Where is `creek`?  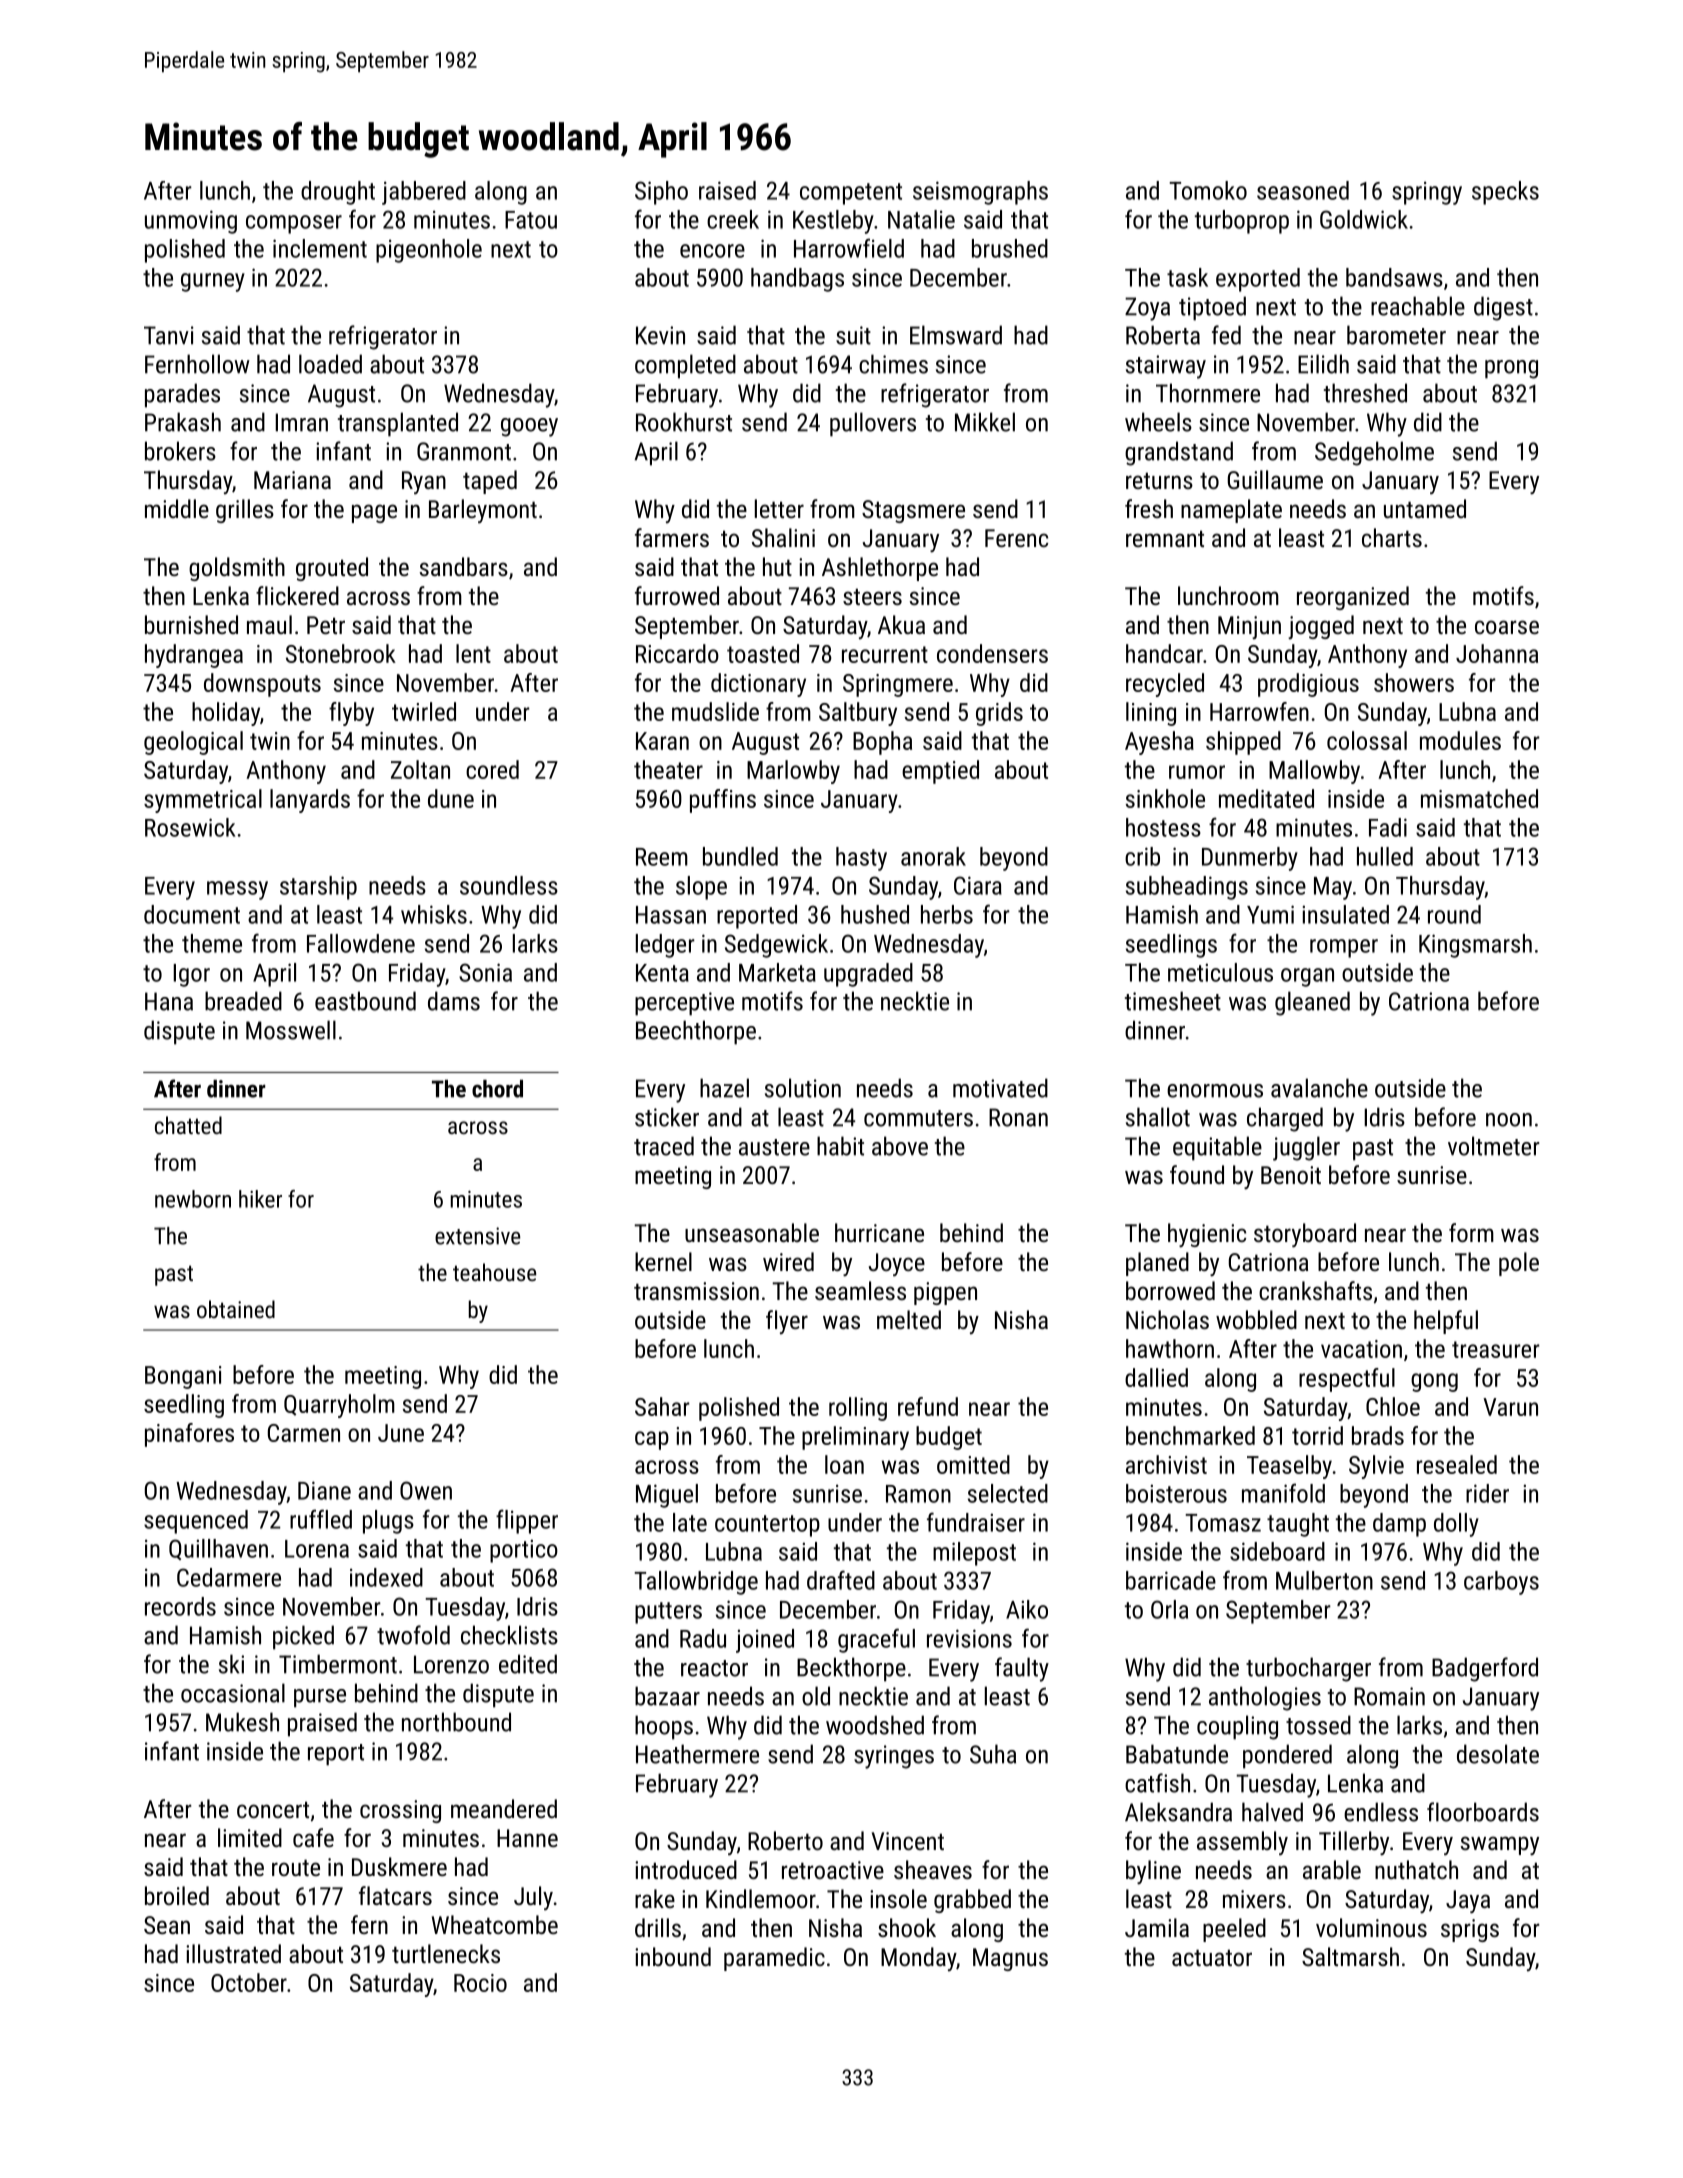 creek is located at coordinates (733, 219).
